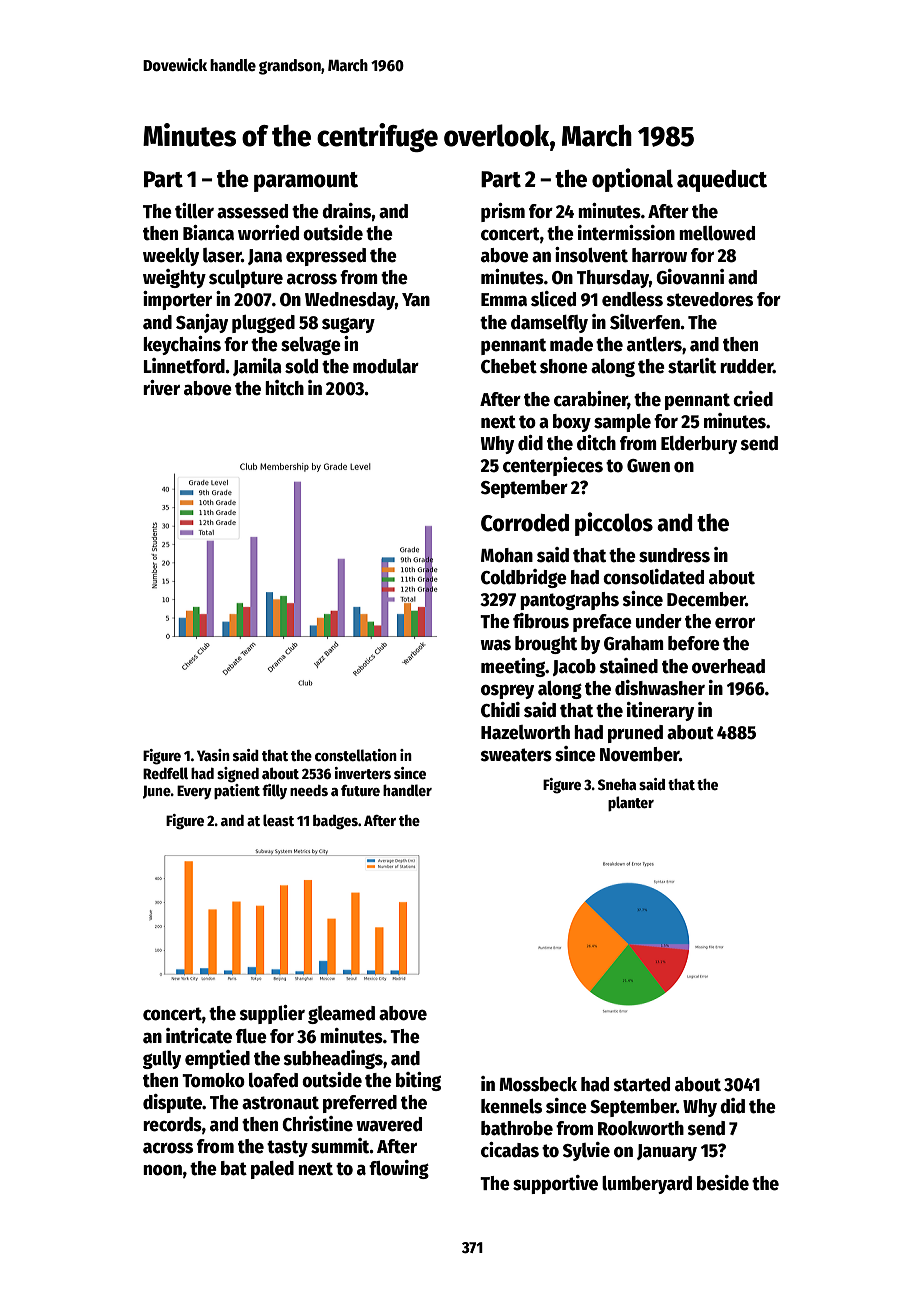  I want to click on Every, so click(194, 792).
